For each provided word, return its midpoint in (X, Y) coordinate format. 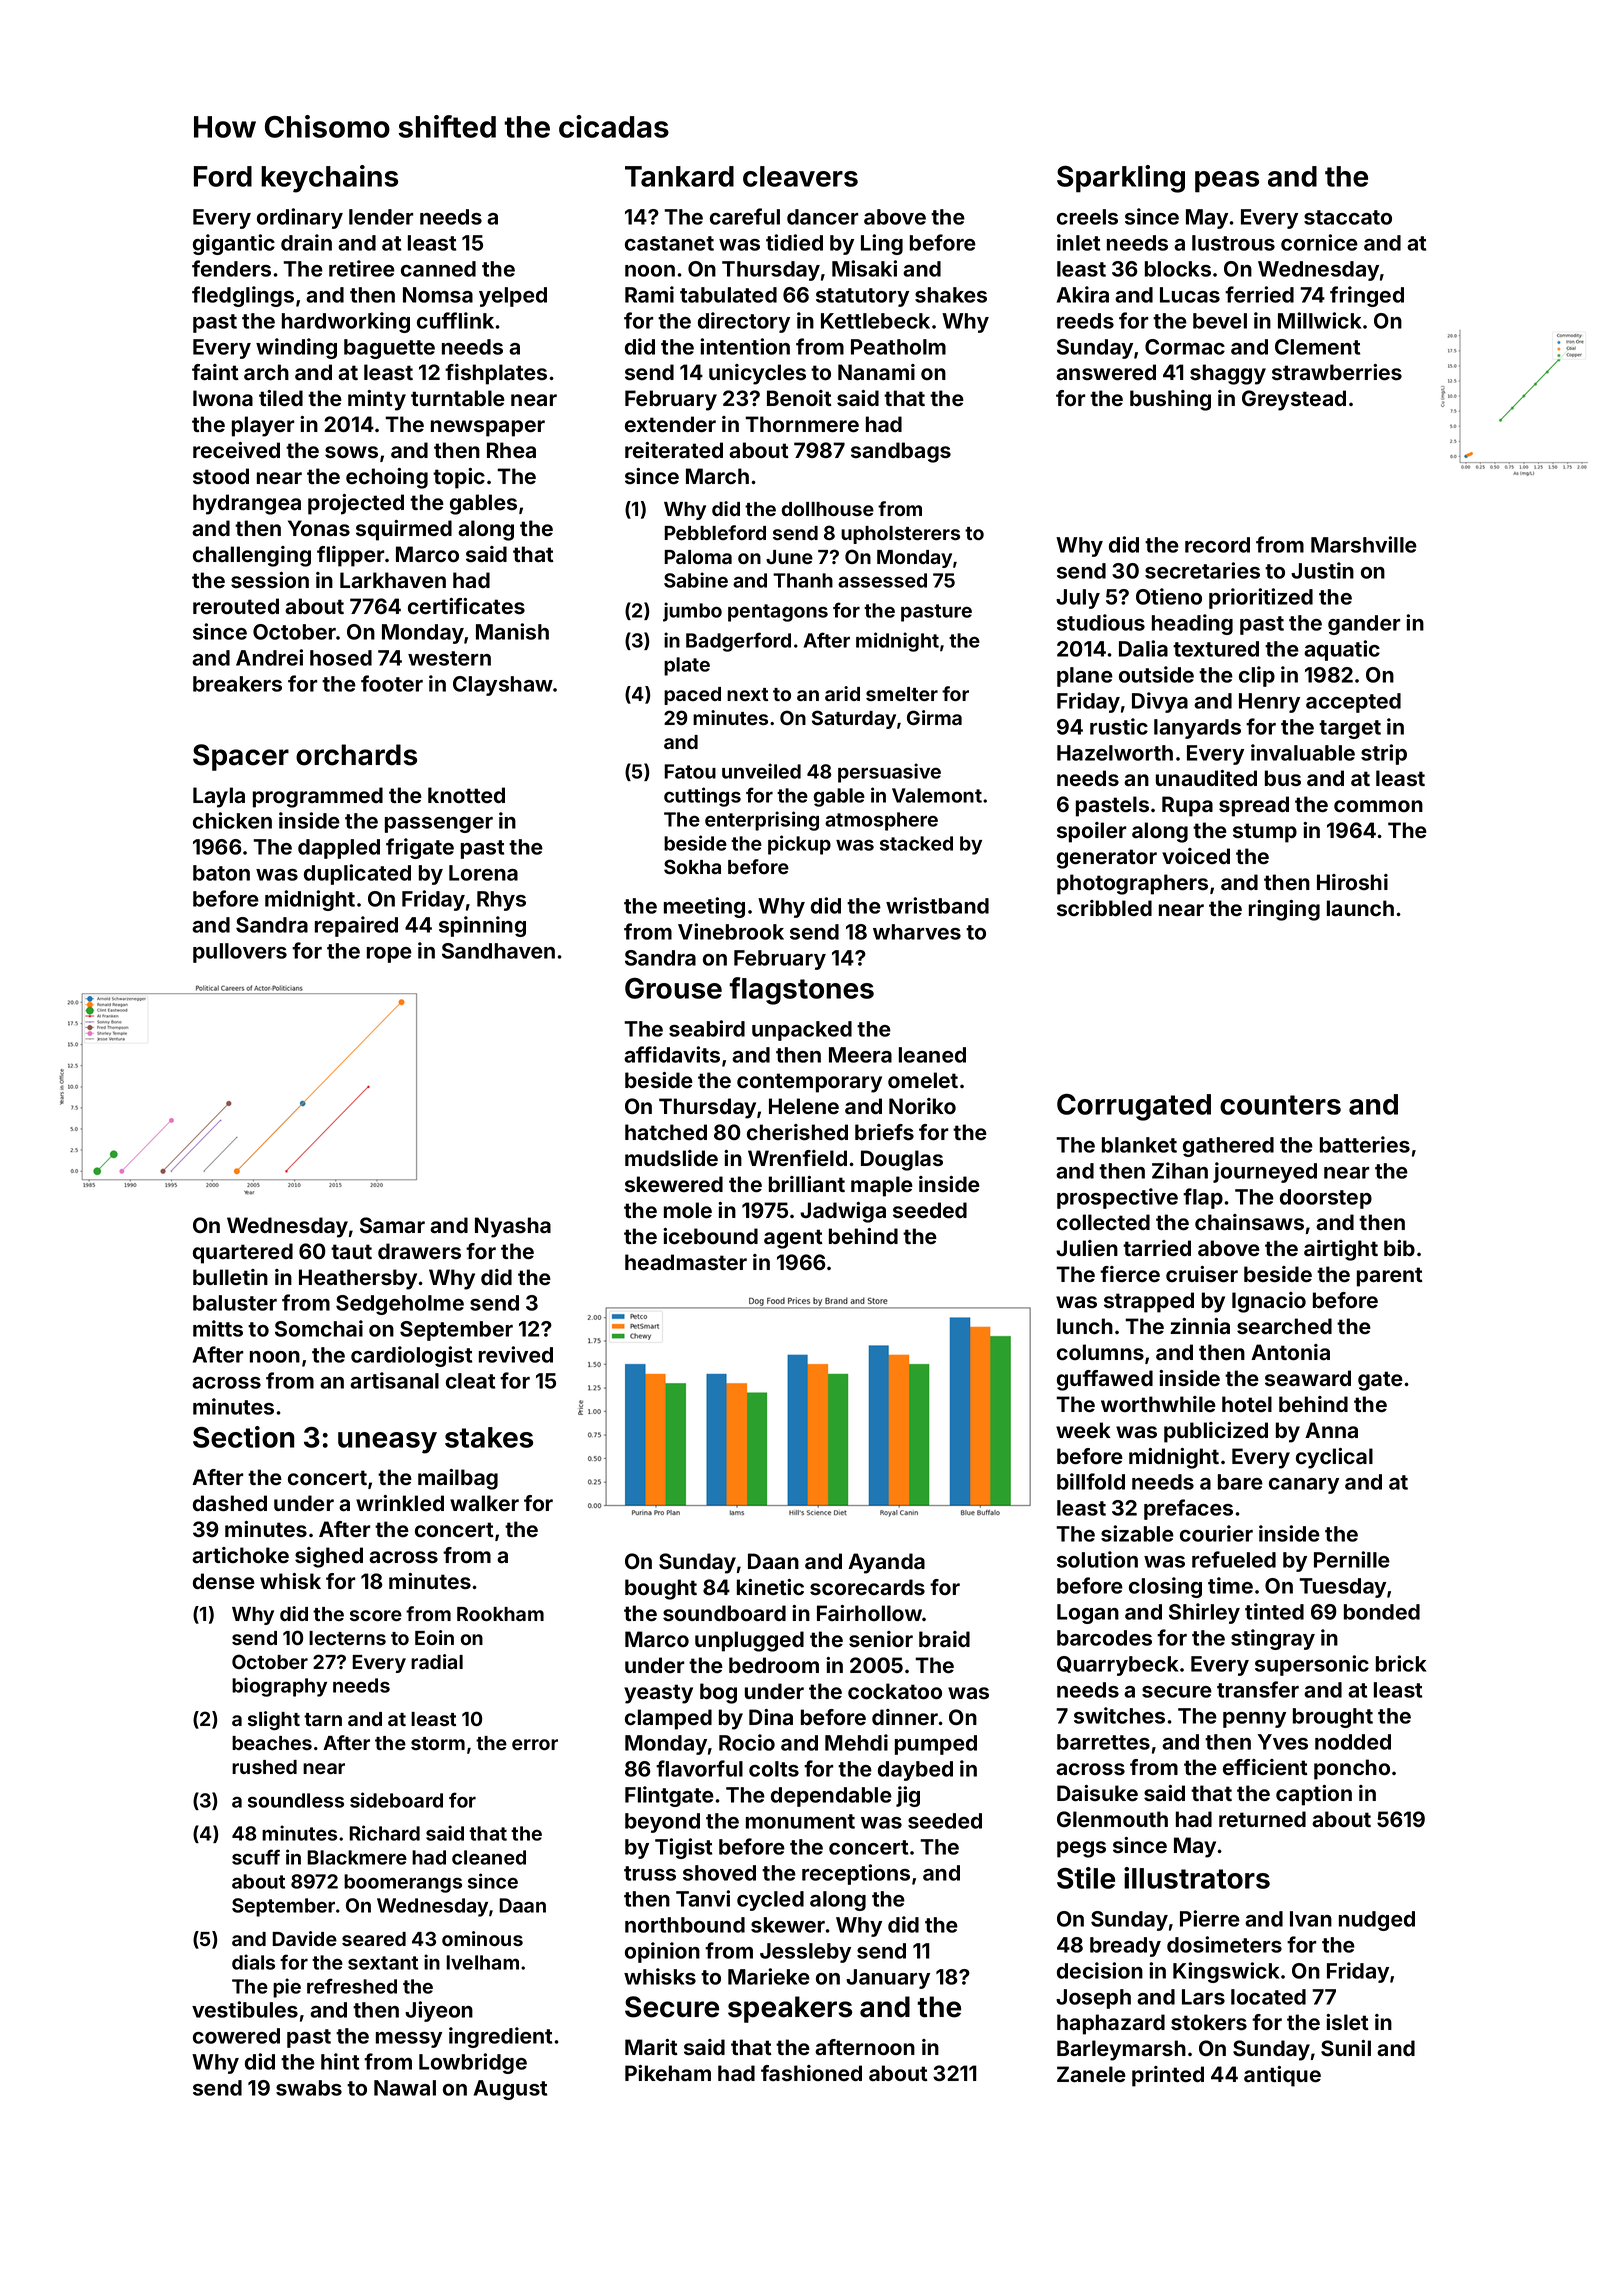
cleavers (800, 176)
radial (437, 1661)
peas (1227, 182)
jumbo (692, 612)
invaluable (1303, 752)
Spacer (241, 757)
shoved (719, 1873)
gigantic (234, 244)
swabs (309, 2088)
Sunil (1346, 2048)
